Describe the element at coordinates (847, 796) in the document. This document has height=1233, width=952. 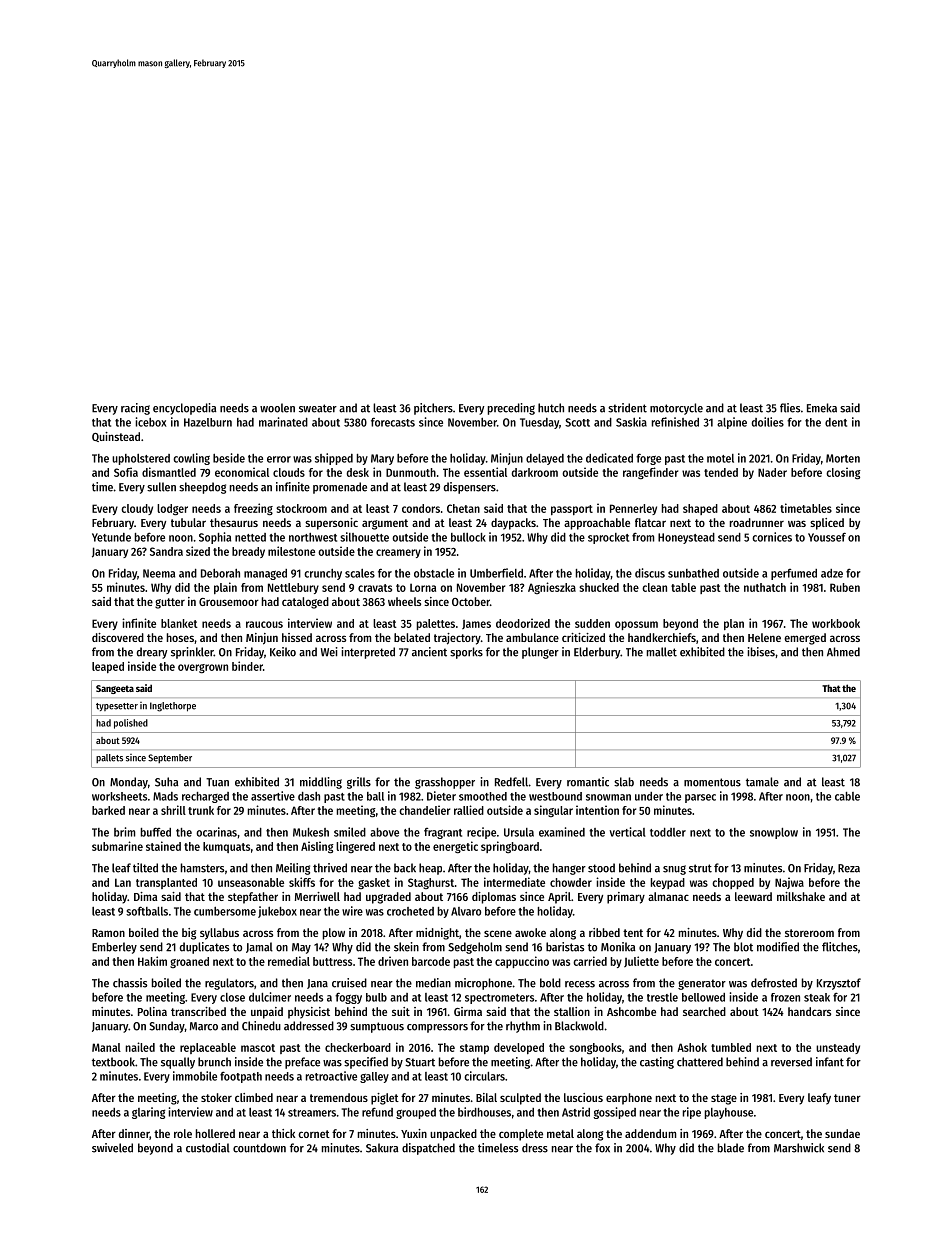
I see `cable` at that location.
